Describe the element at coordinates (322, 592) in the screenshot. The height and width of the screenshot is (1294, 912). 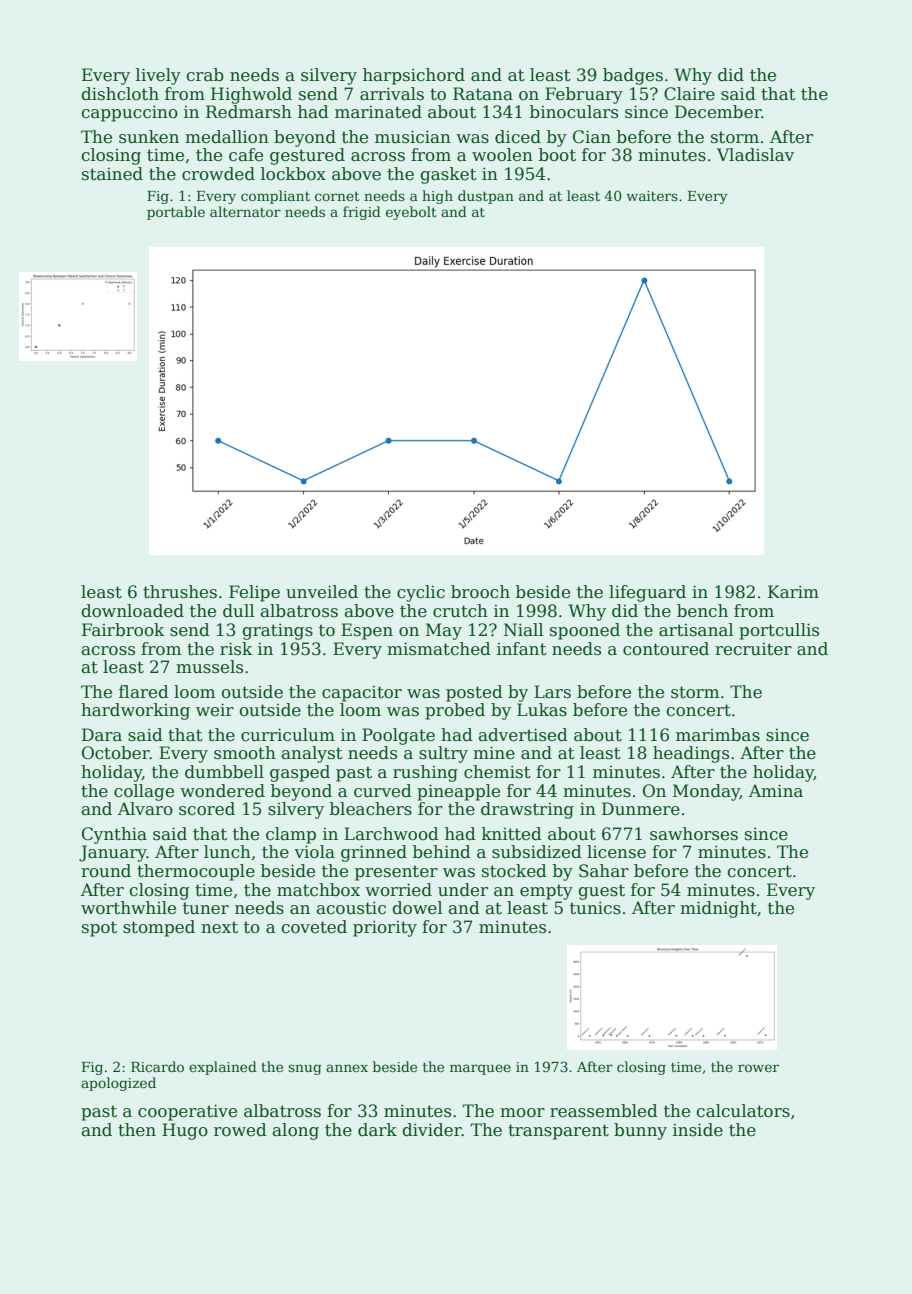
I see `unveiled` at that location.
